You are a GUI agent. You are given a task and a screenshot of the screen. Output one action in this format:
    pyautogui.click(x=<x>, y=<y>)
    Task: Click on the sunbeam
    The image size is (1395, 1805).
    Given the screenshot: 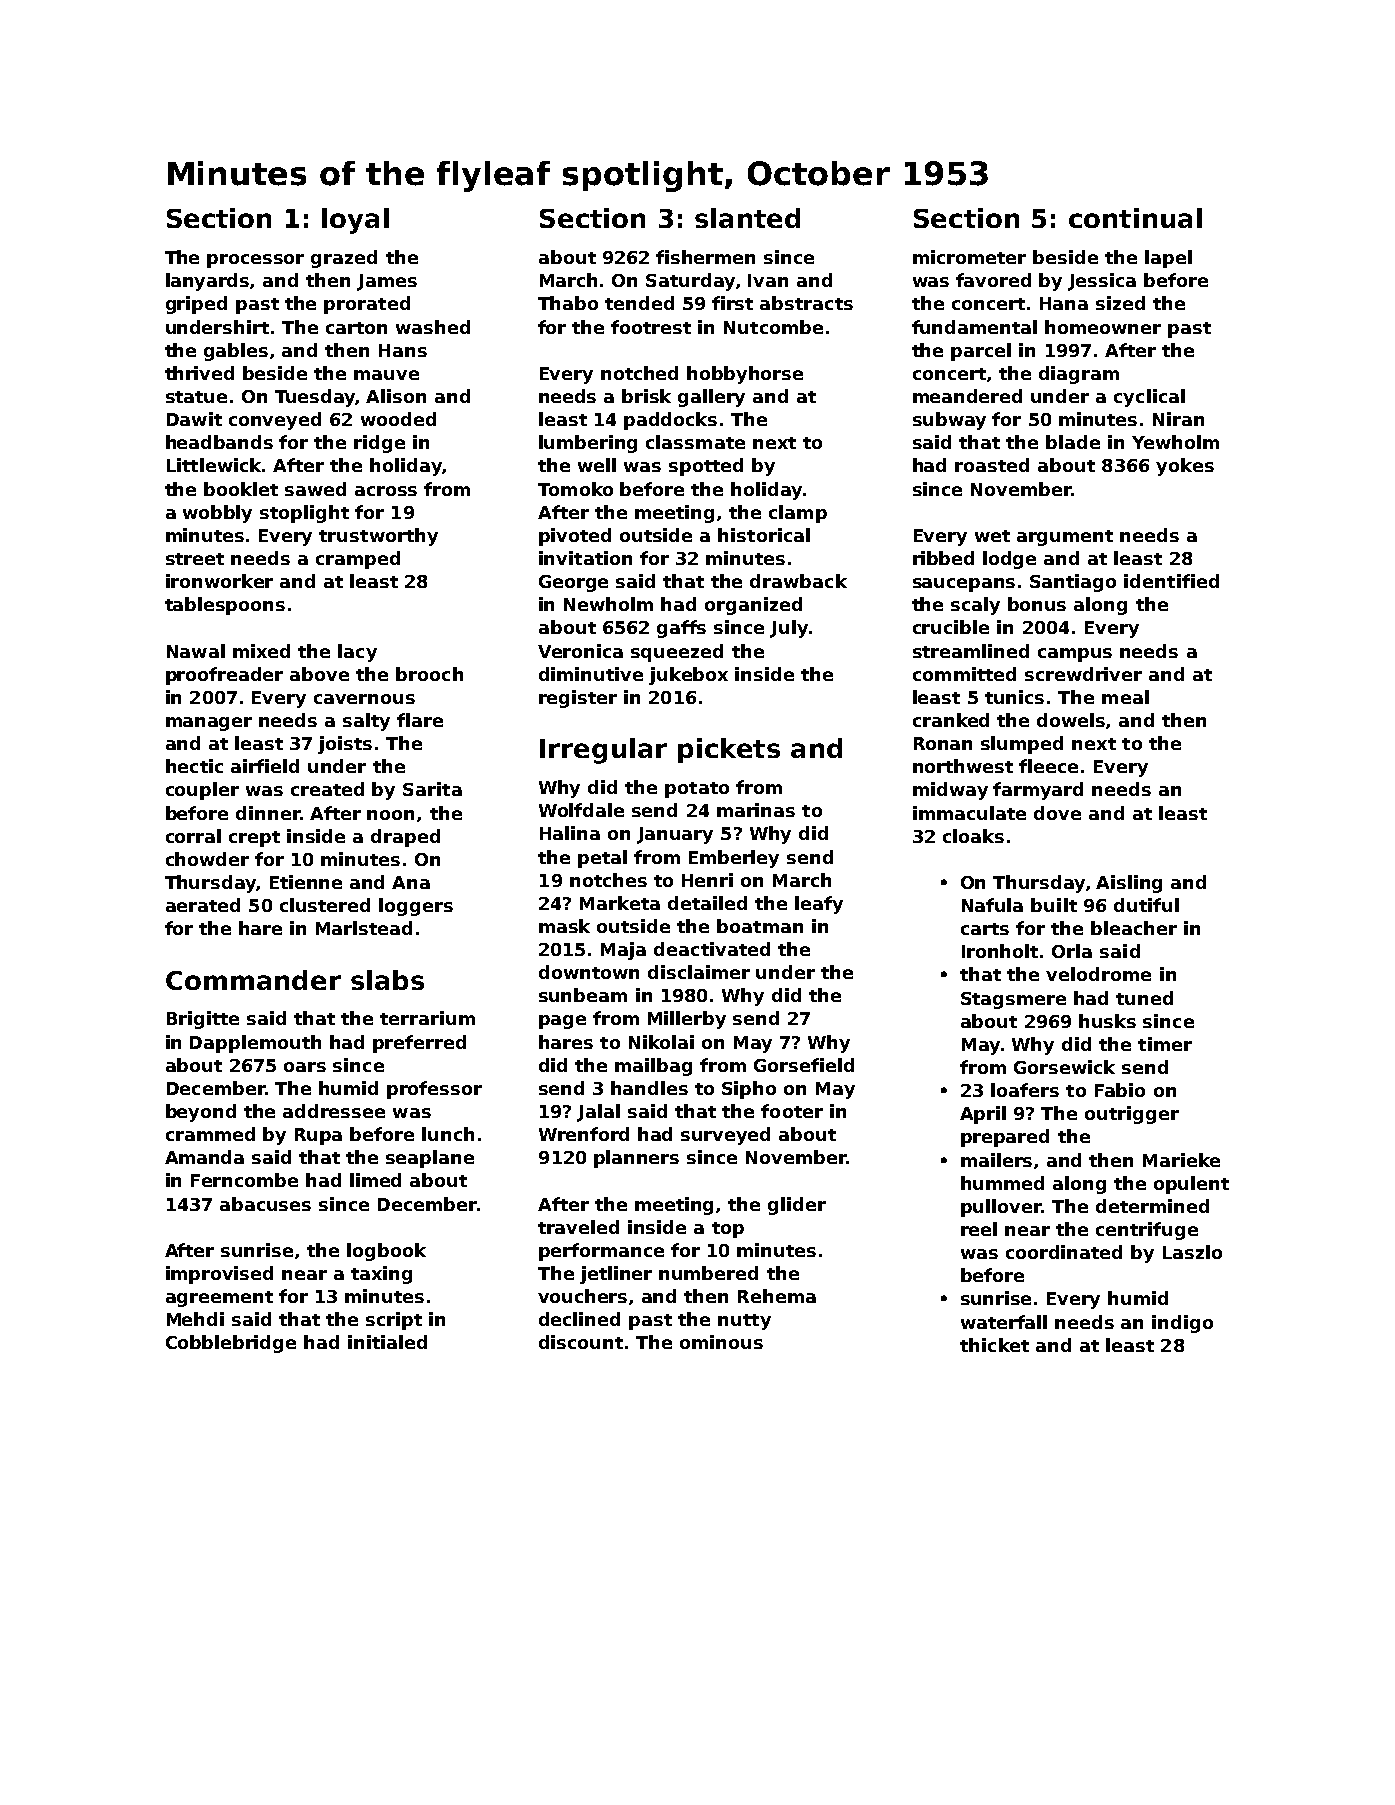 What is the action you would take?
    pyautogui.click(x=583, y=995)
